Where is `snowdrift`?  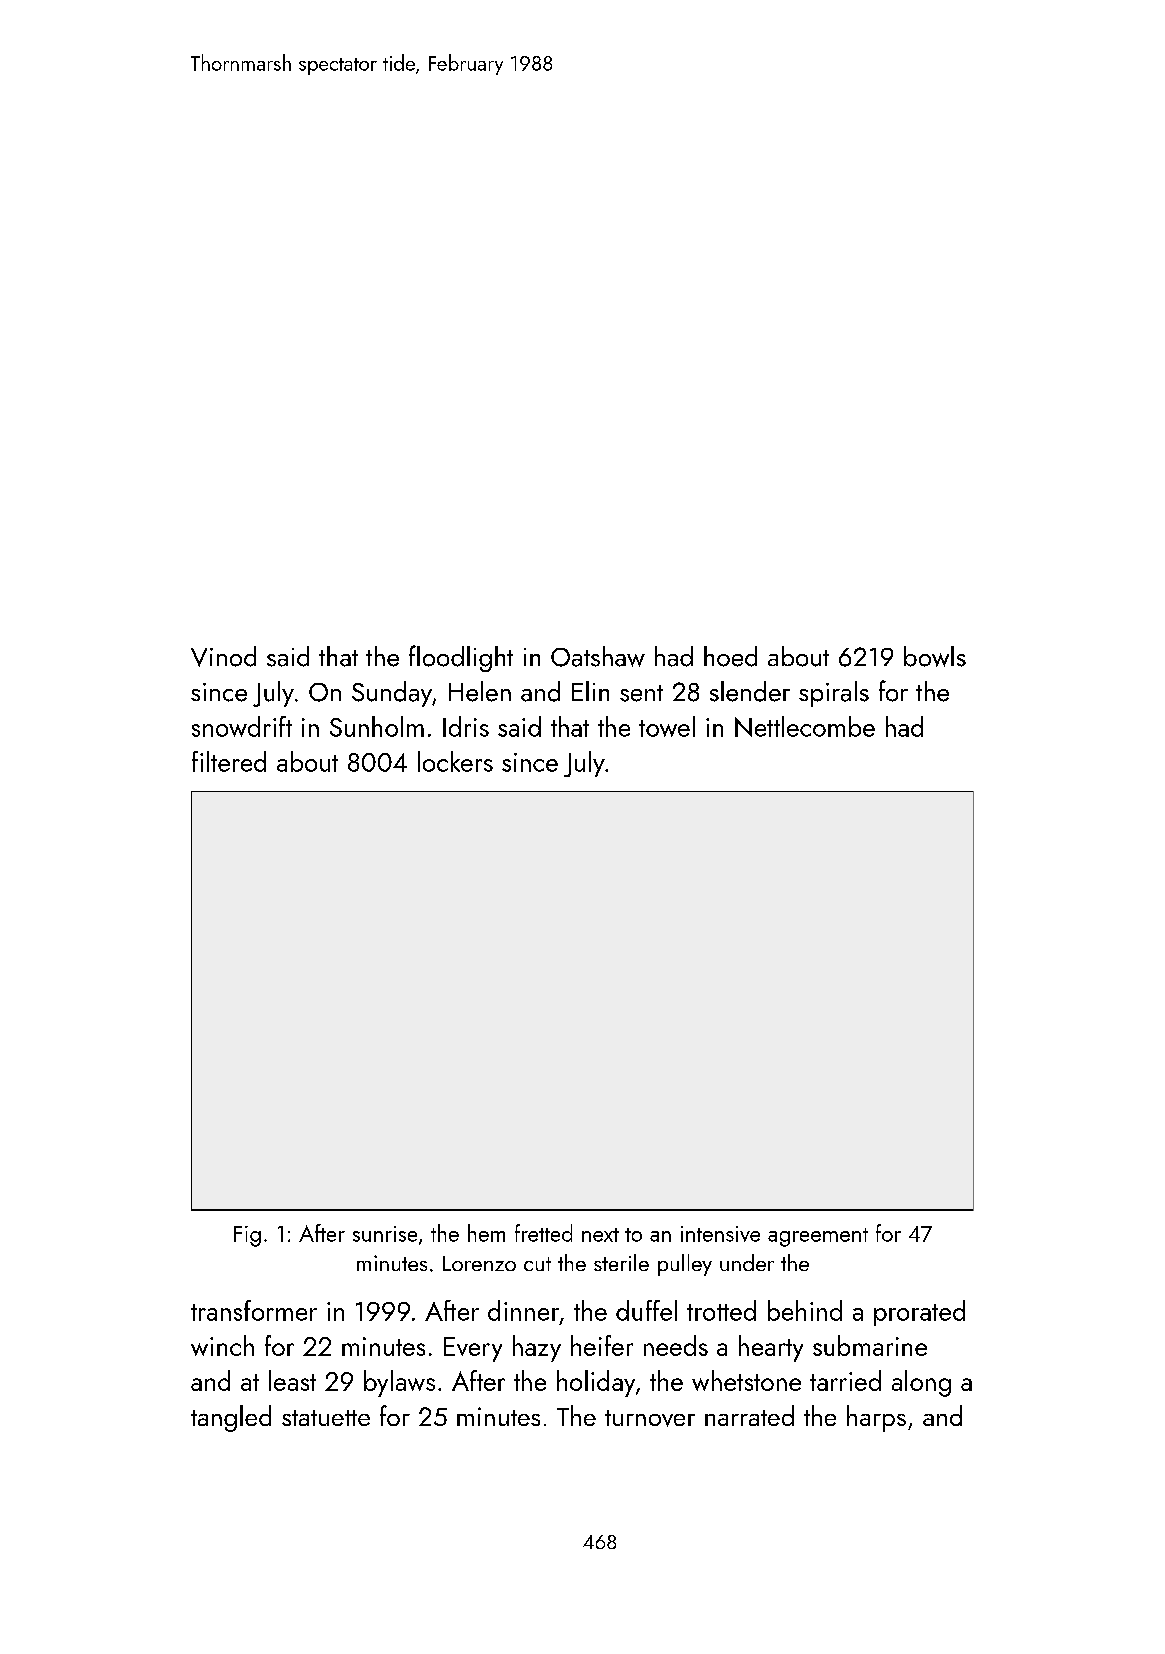
snowdrift is located at coordinates (242, 726).
